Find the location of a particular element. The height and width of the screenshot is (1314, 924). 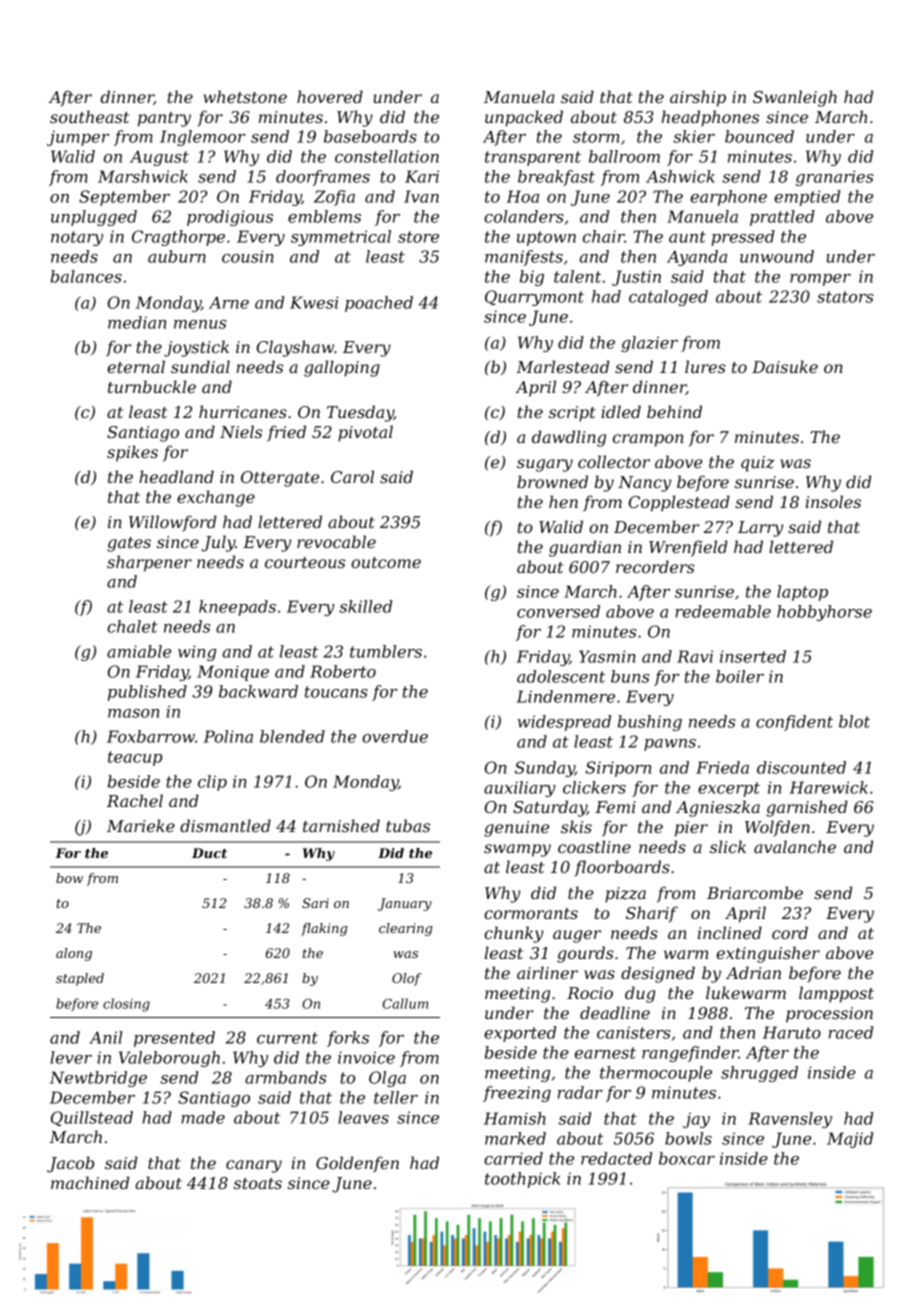

unplugged is located at coordinates (94, 218).
